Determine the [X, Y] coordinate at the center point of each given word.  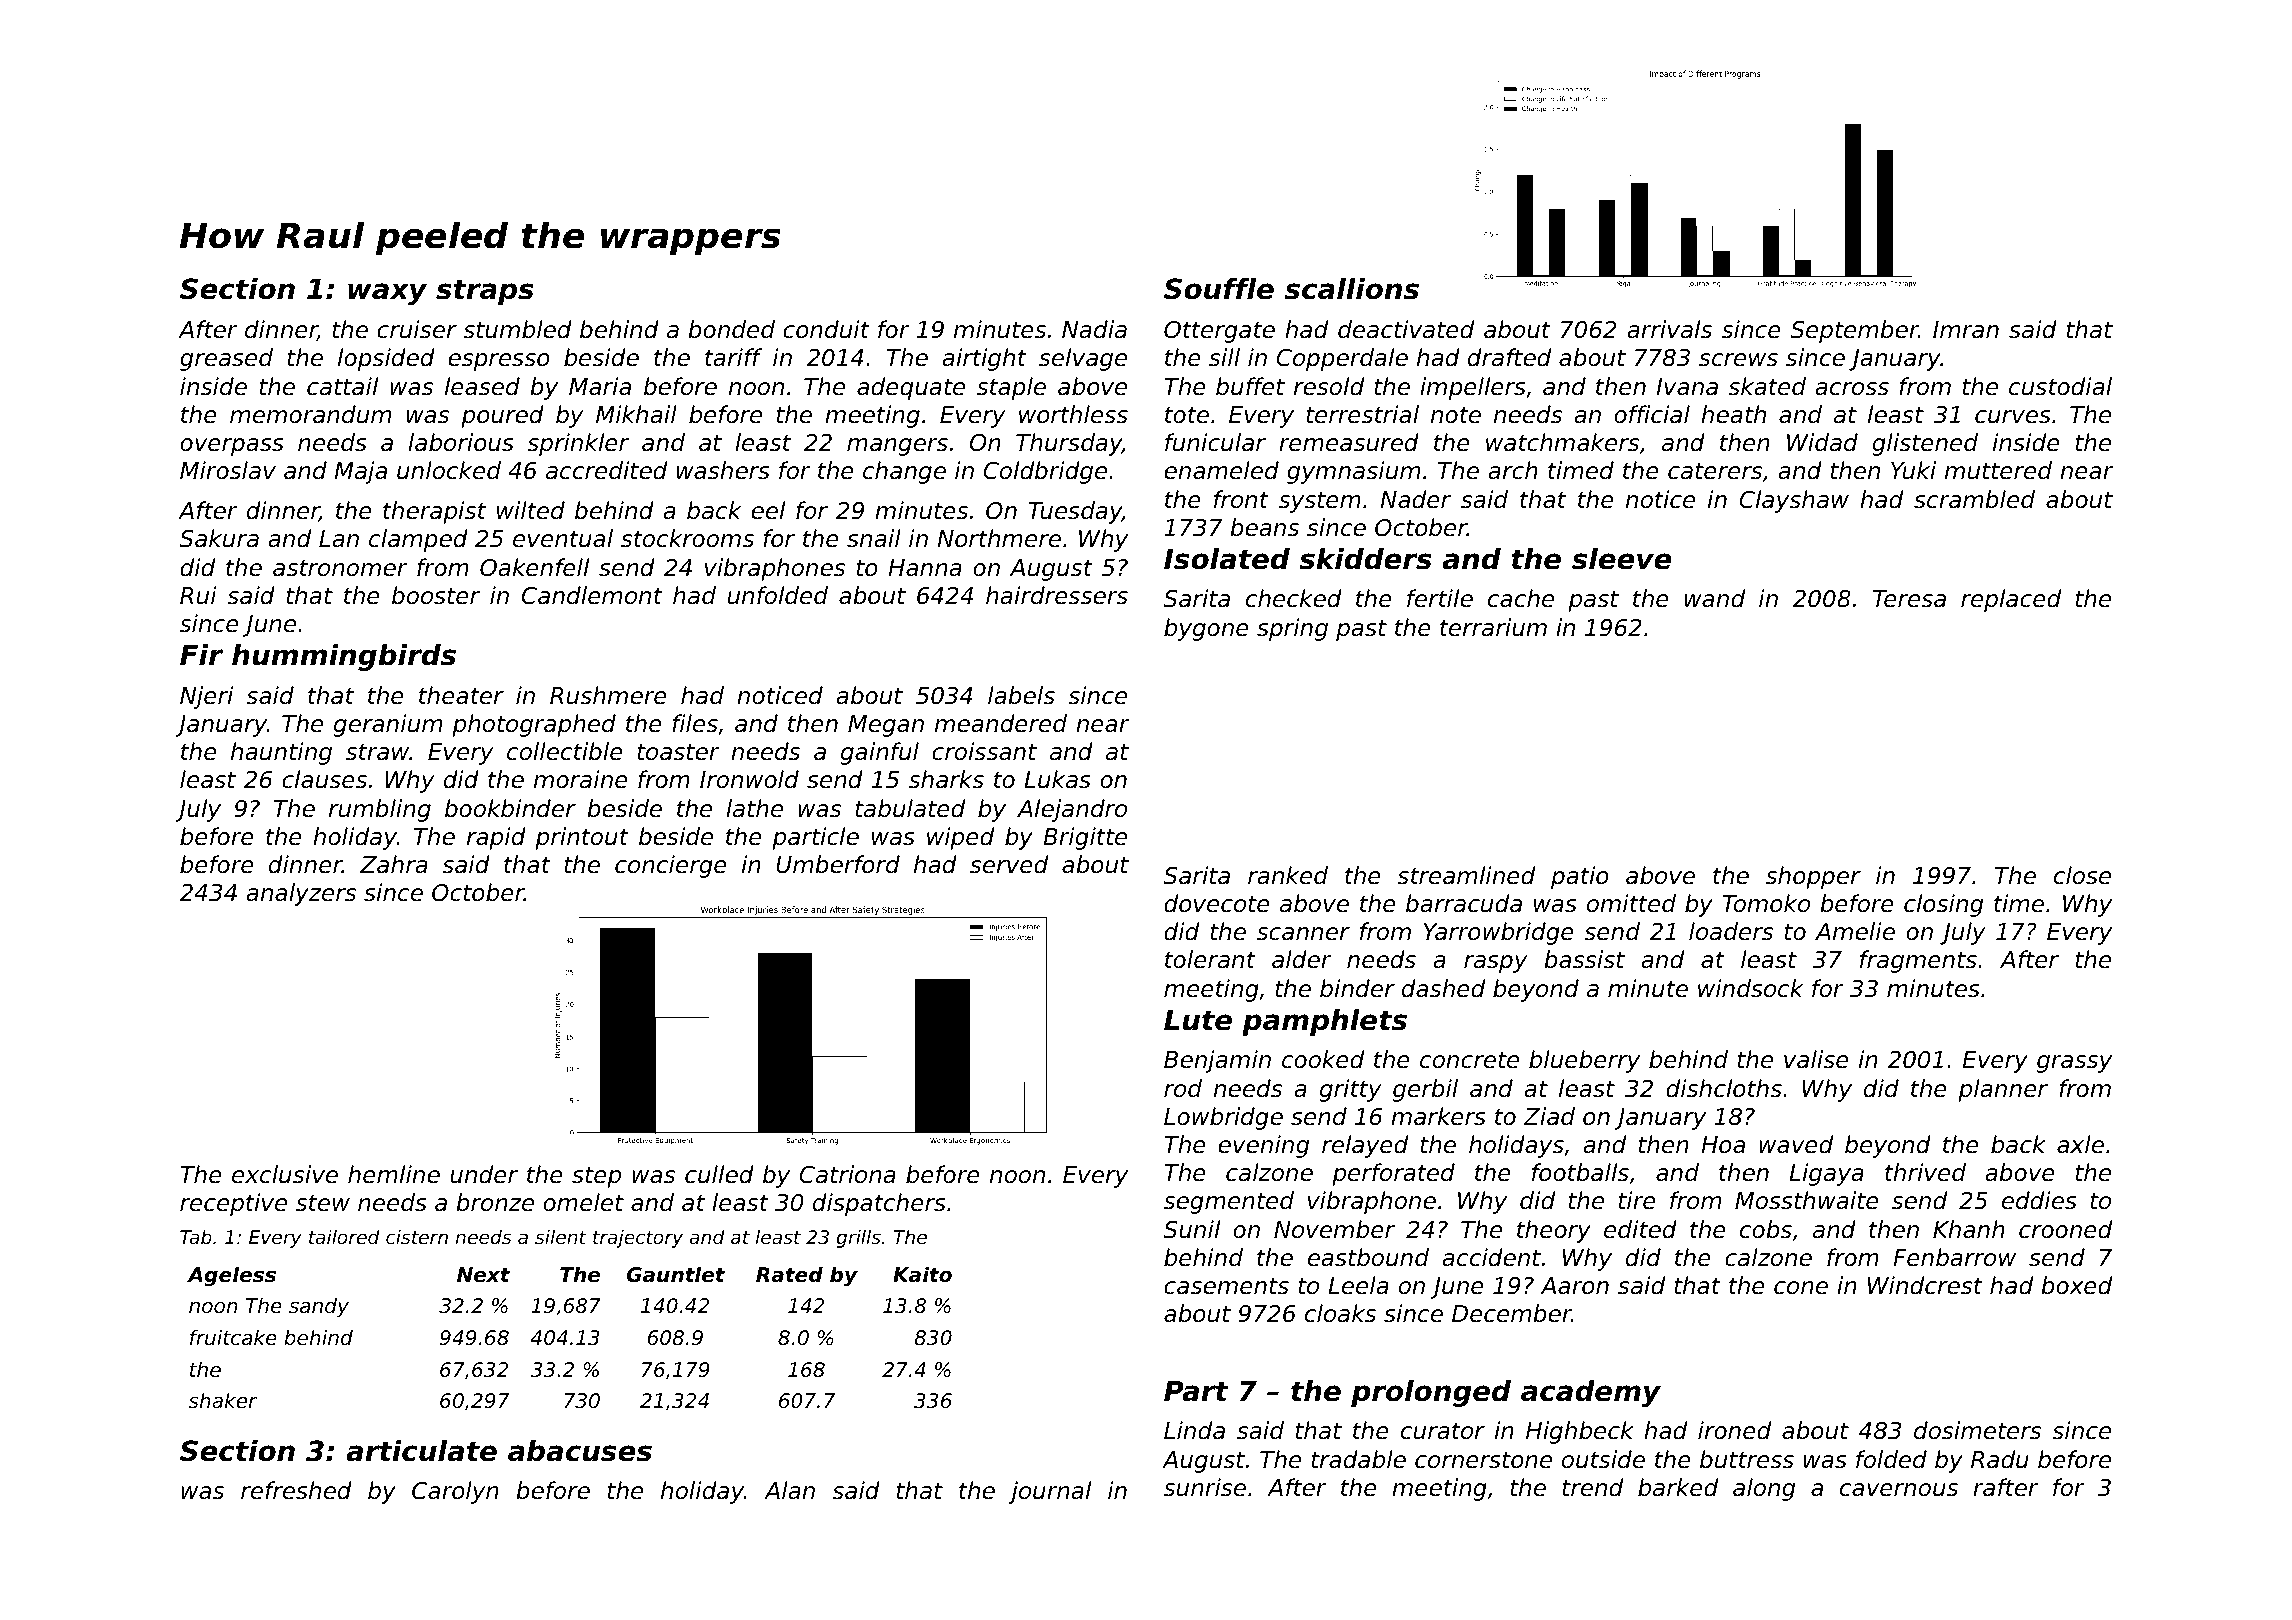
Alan [789, 1490]
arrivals [1669, 329]
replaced [2011, 600]
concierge [671, 866]
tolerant [1210, 959]
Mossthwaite [1807, 1200]
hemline [394, 1174]
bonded [731, 329]
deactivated [1406, 329]
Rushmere [608, 695]
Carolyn [455, 1492]
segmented [1229, 1202]
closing [1943, 905]
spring [1292, 629]
